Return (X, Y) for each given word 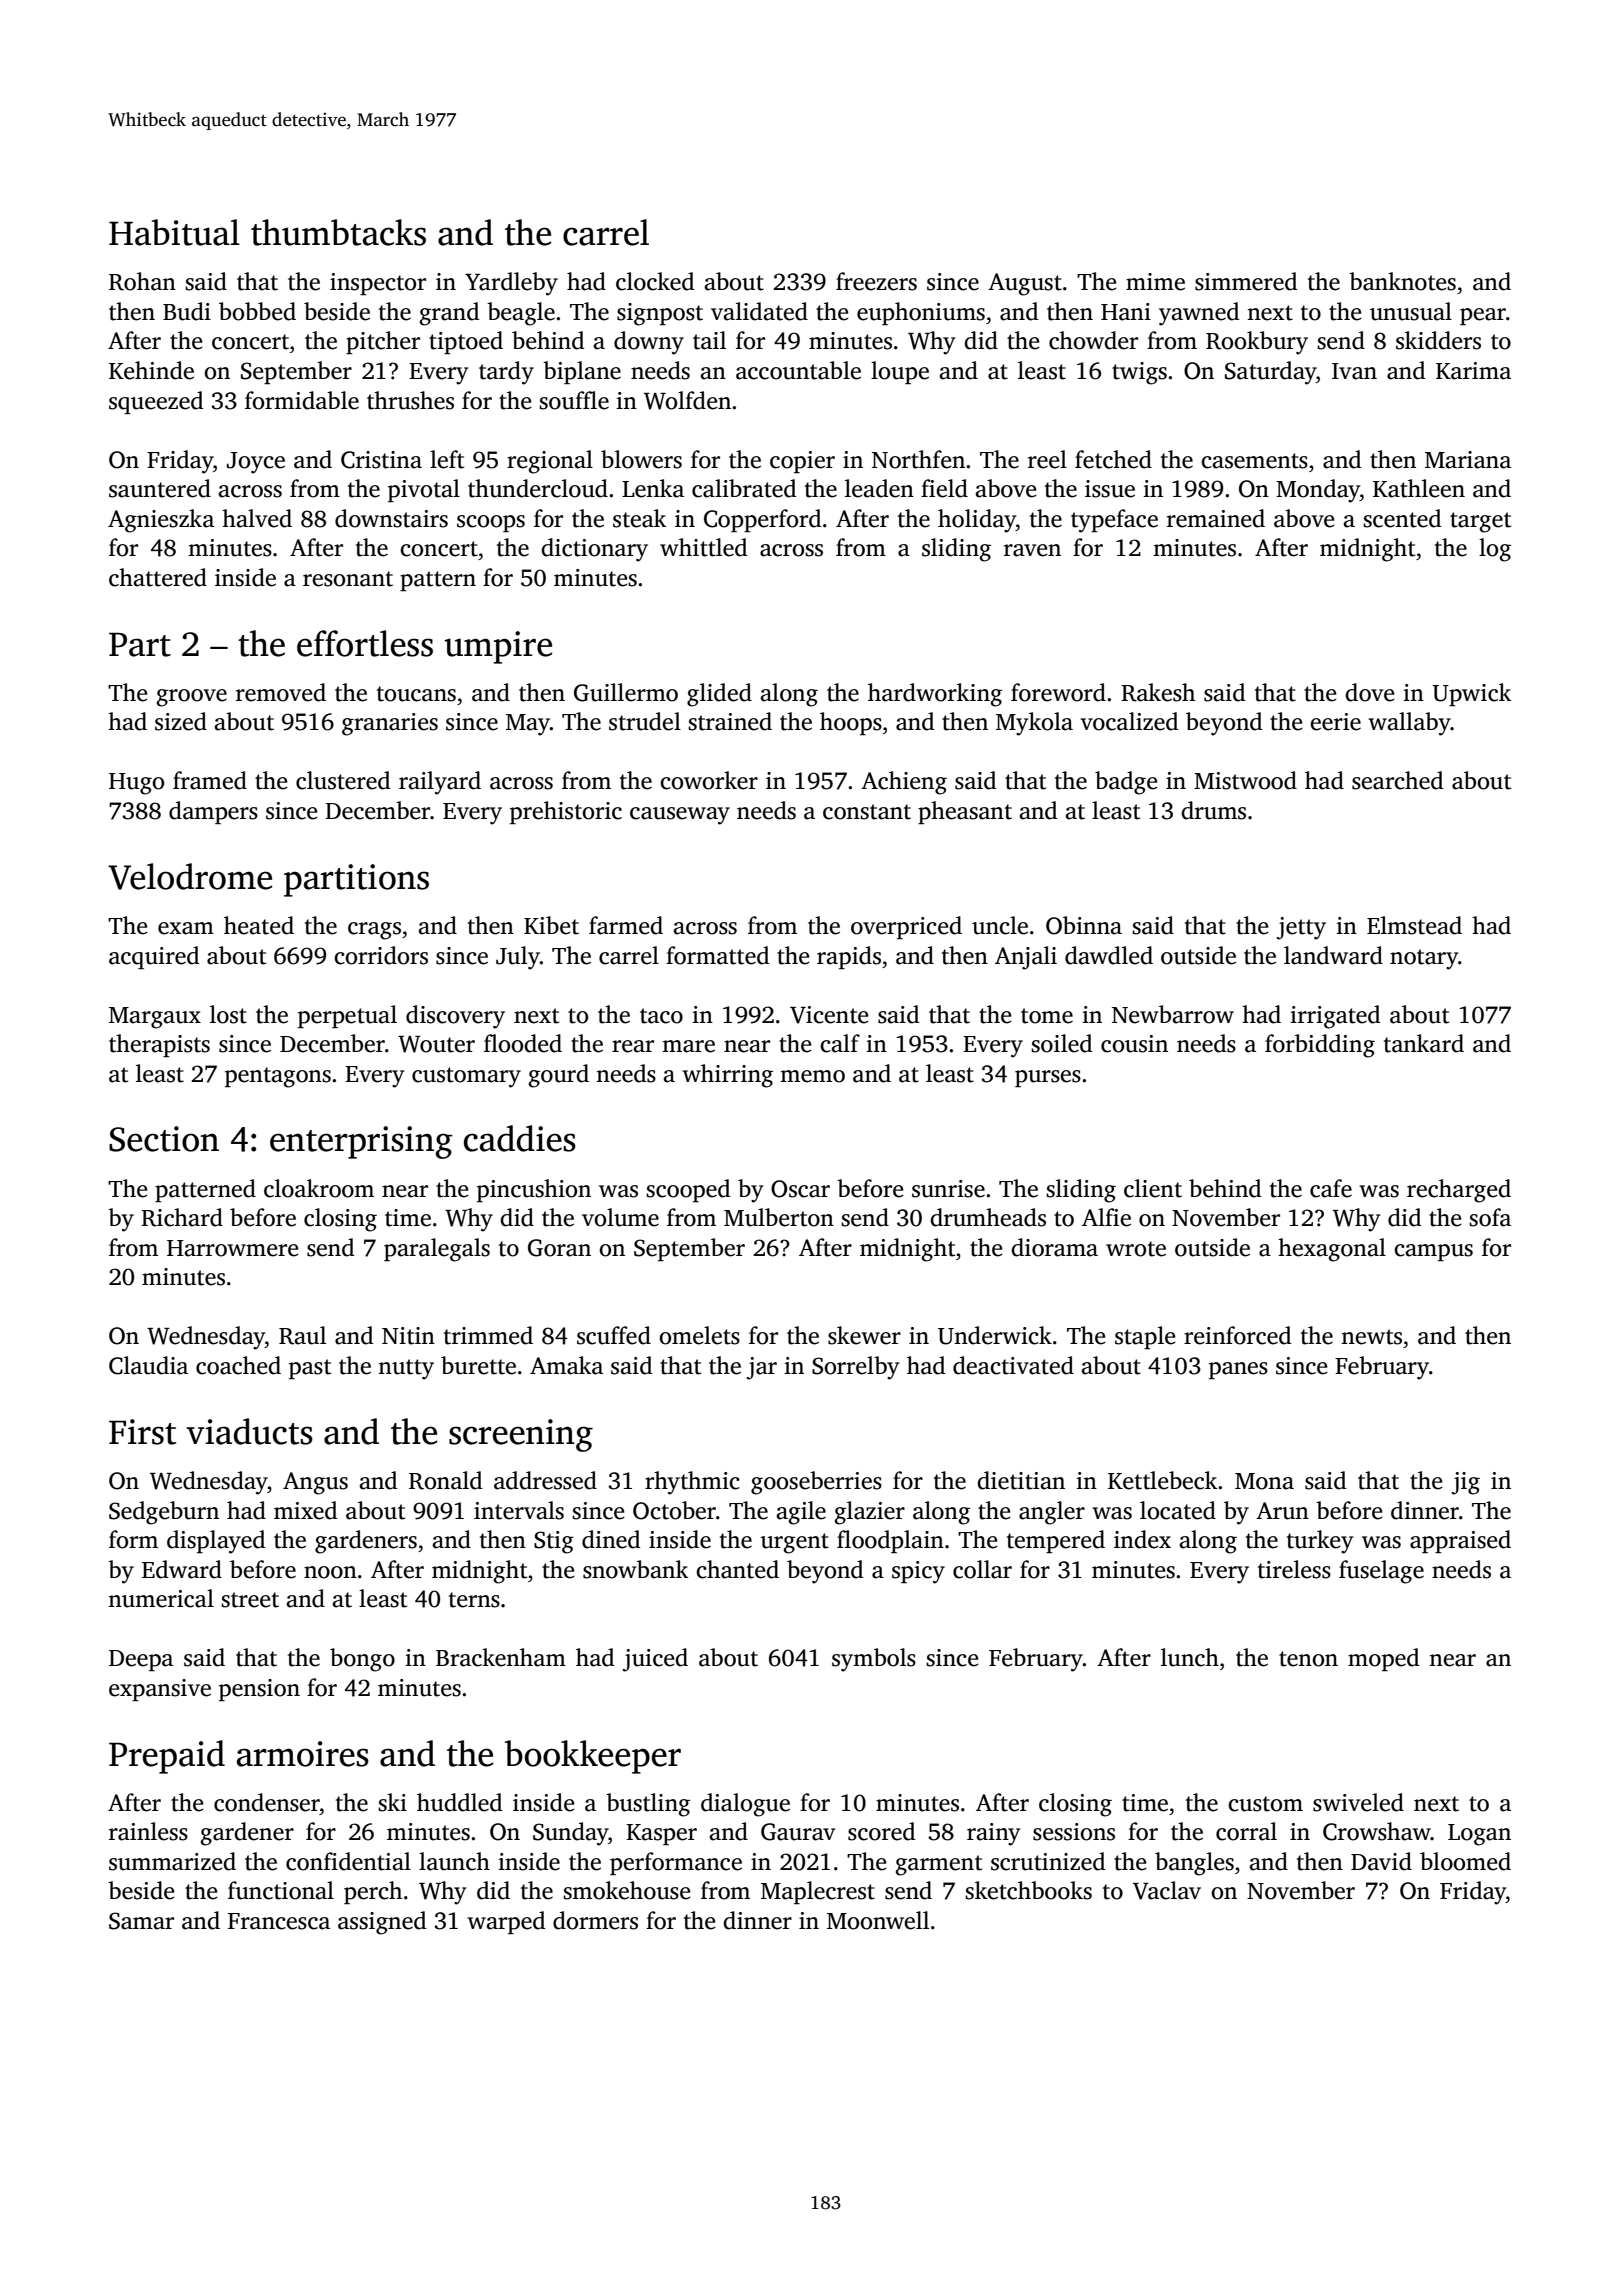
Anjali (1026, 958)
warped (506, 1922)
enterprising (361, 1142)
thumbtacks (338, 232)
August (1025, 284)
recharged (1459, 1191)
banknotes (1402, 281)
